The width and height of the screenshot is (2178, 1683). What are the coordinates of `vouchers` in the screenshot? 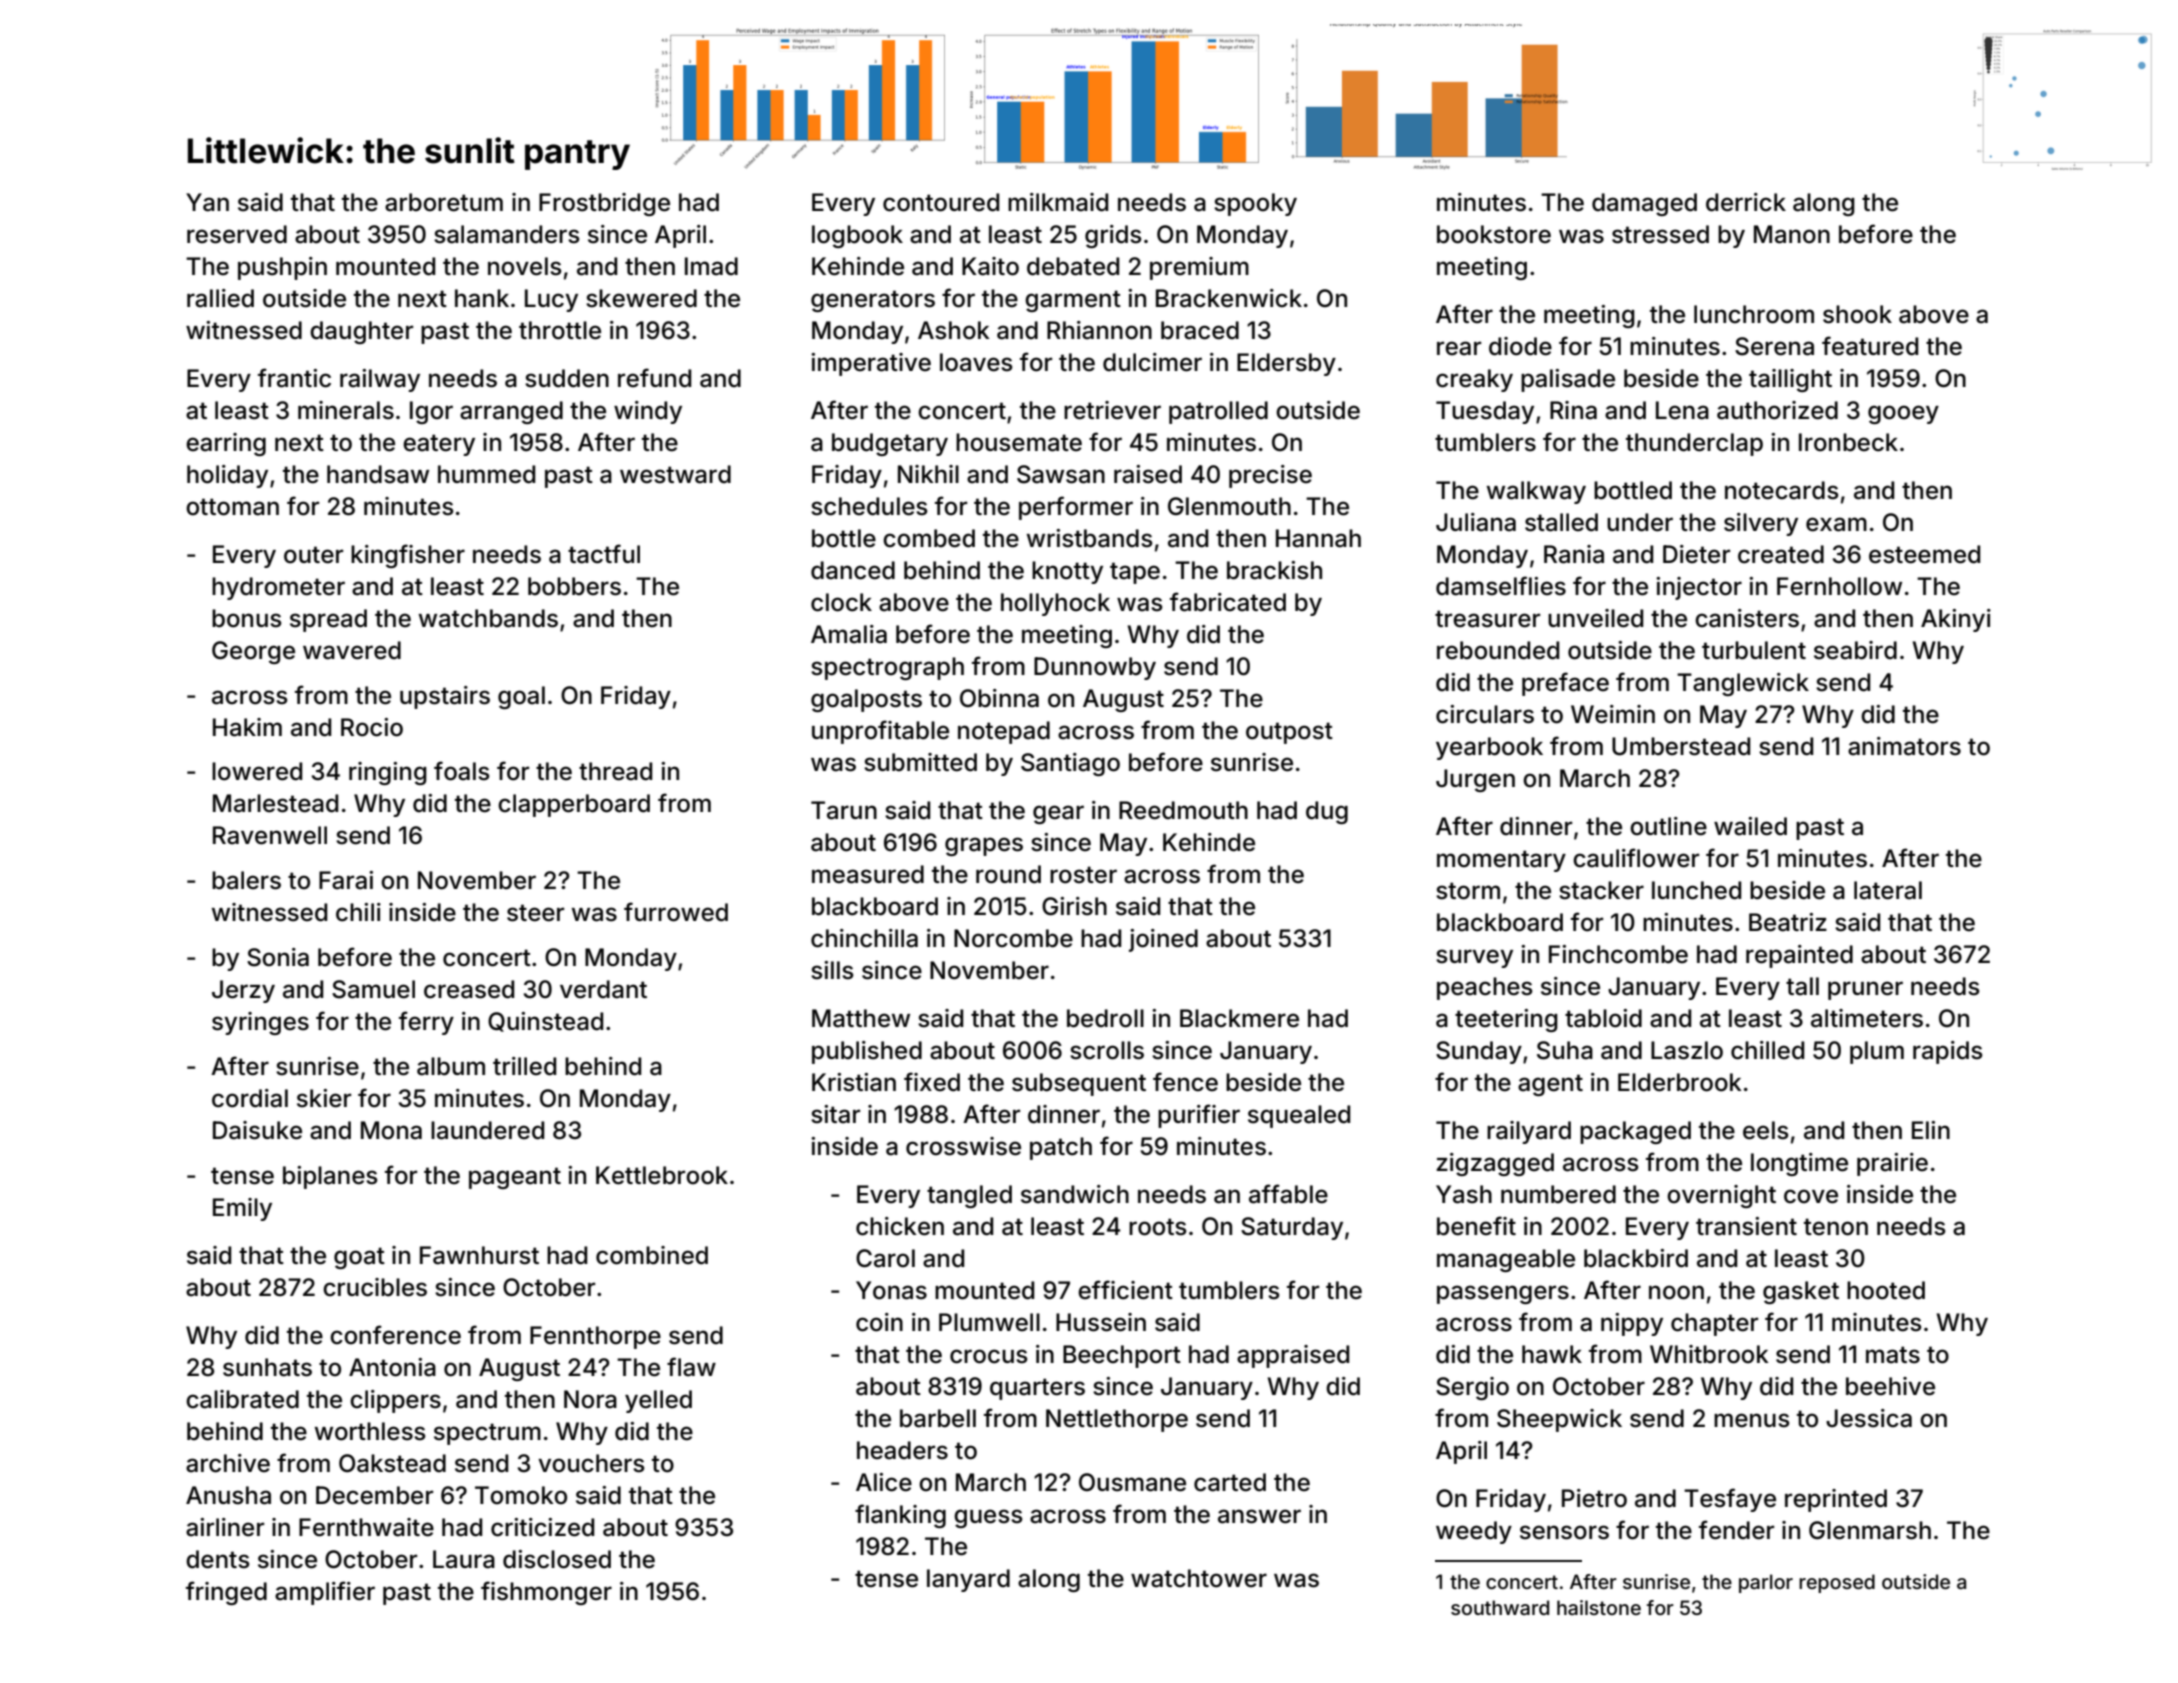 It's located at (591, 1463).
